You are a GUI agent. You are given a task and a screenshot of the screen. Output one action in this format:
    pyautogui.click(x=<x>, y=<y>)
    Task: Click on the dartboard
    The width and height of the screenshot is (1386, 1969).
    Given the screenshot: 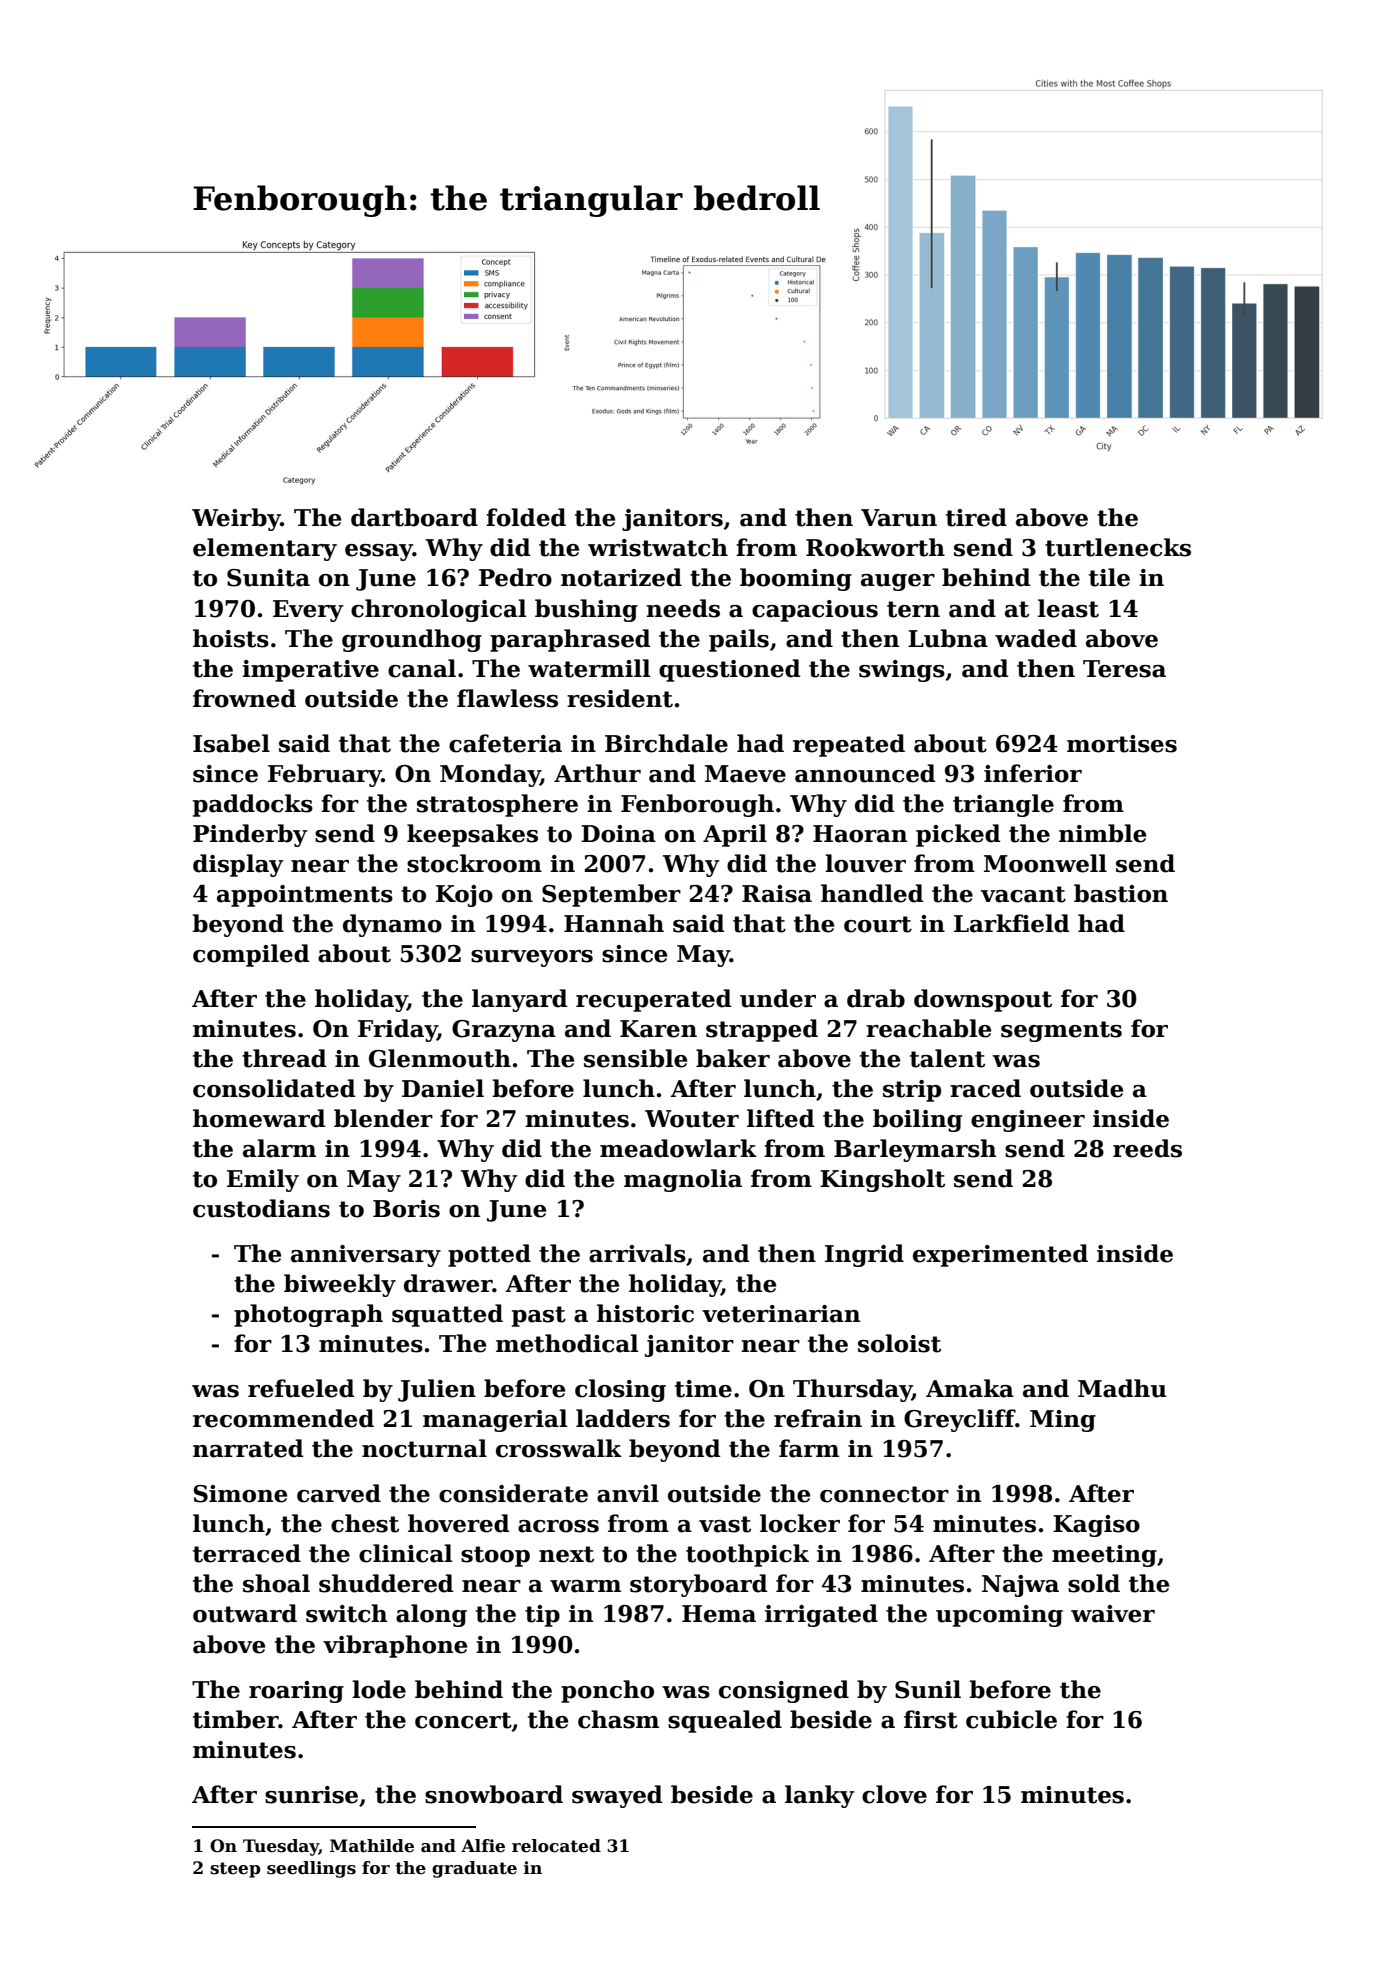 What is the action you would take?
    pyautogui.click(x=414, y=517)
